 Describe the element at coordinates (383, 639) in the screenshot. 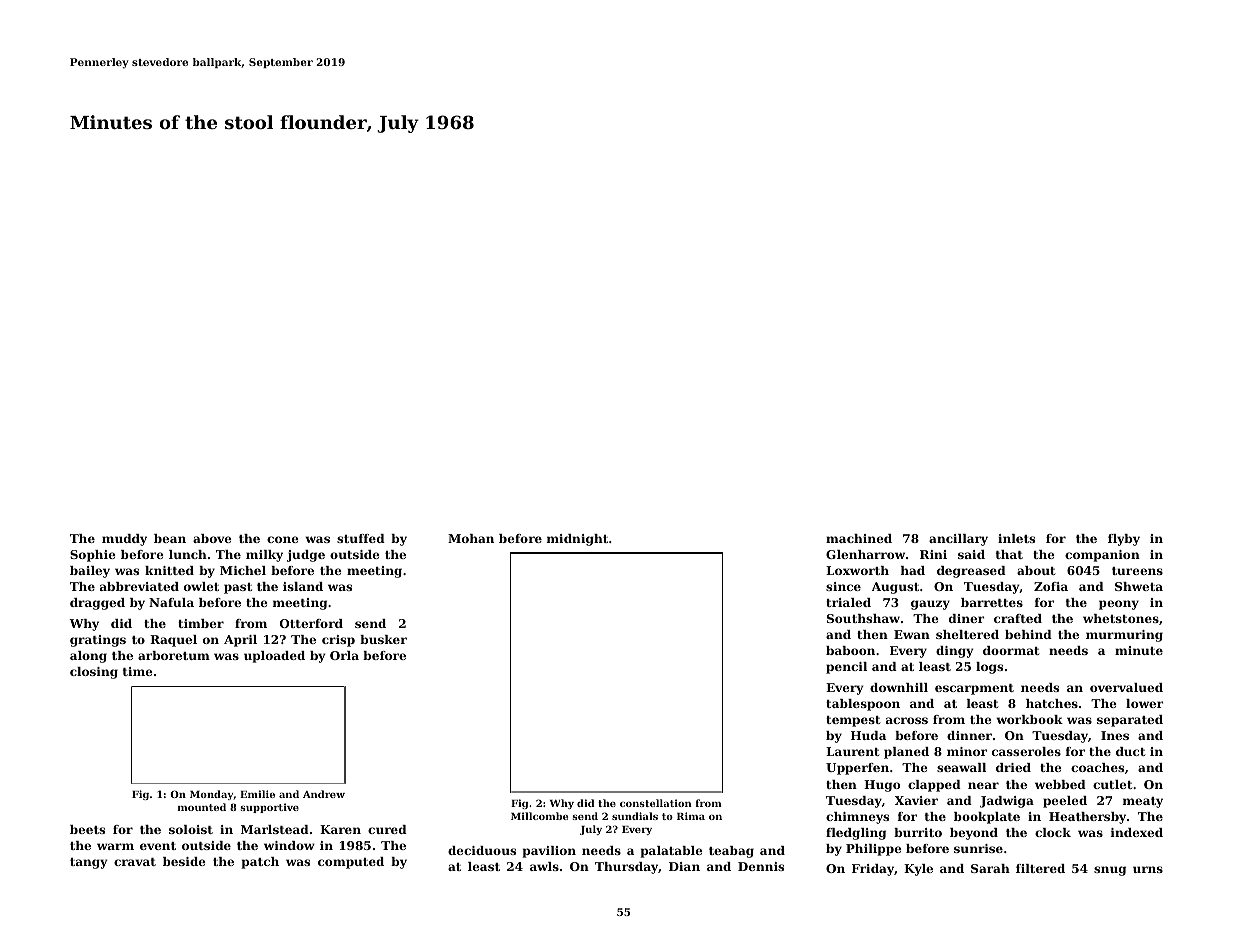

I see `busker` at that location.
